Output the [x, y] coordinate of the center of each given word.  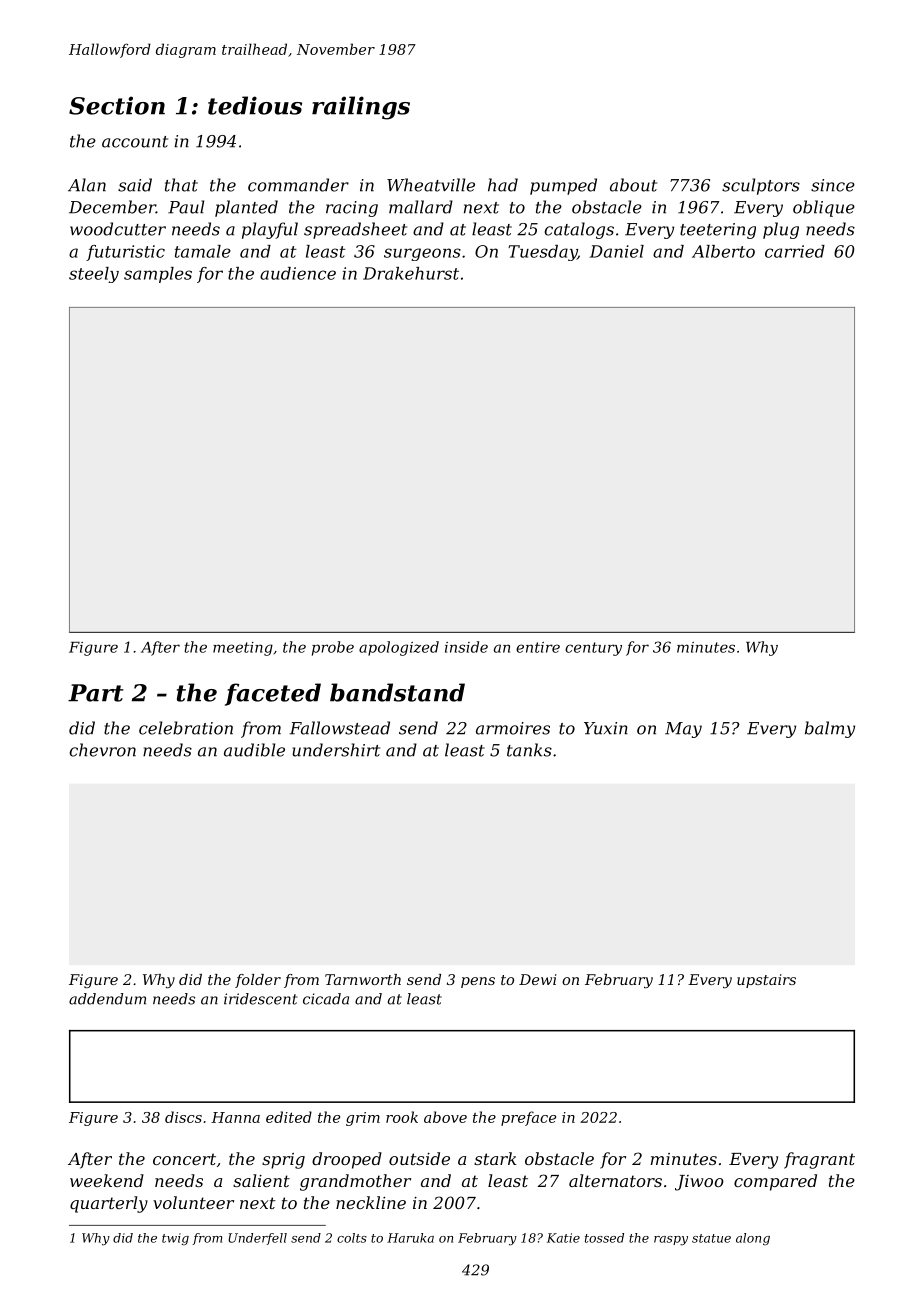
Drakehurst [411, 273]
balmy [830, 729]
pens [478, 982]
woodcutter [118, 229]
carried [795, 251]
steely [94, 275]
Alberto [723, 251]
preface [528, 1118]
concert [184, 1159]
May [683, 730]
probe [333, 648]
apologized [399, 648]
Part [96, 693]
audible [254, 750]
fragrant [819, 1160]
